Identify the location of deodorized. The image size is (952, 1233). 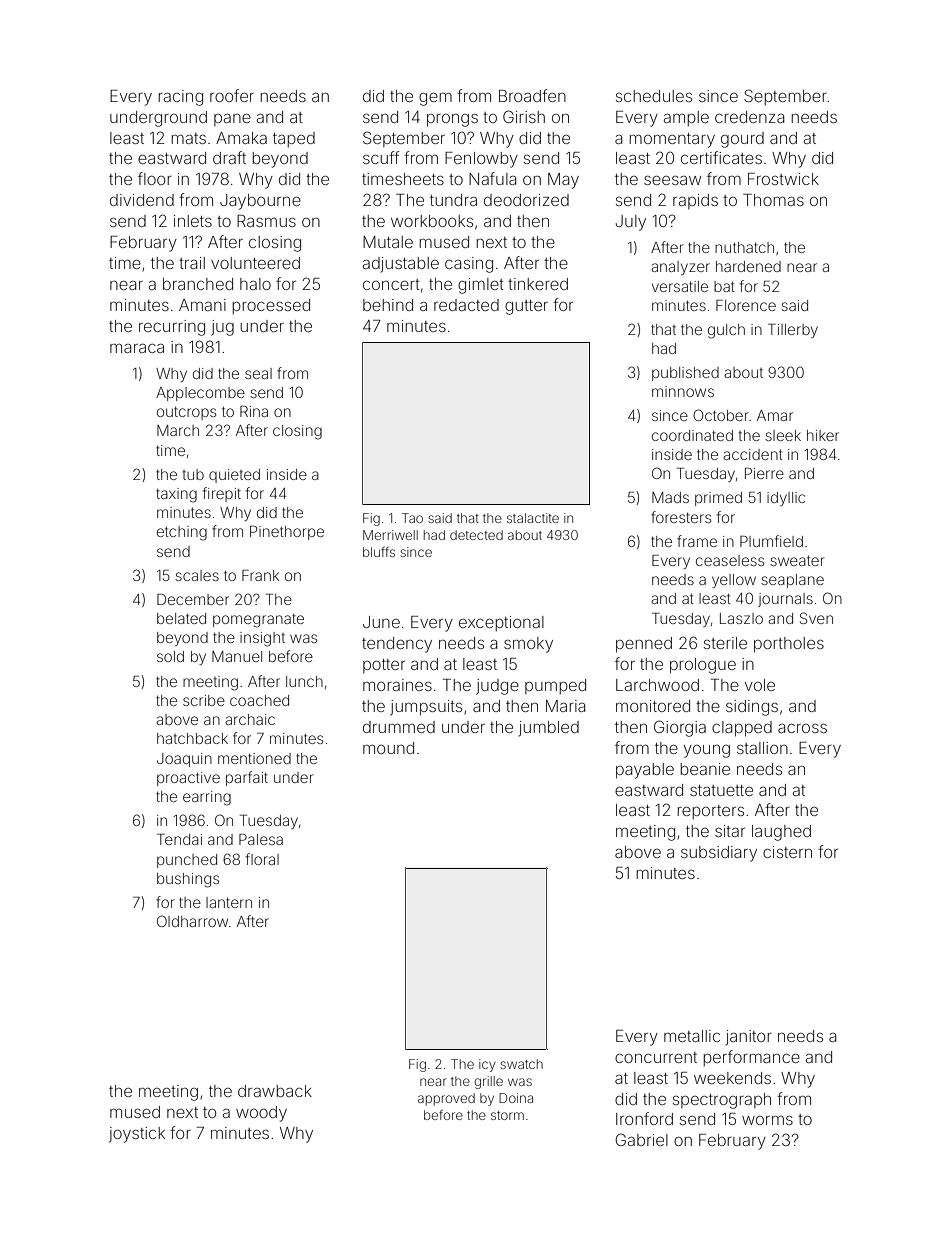
(526, 200).
